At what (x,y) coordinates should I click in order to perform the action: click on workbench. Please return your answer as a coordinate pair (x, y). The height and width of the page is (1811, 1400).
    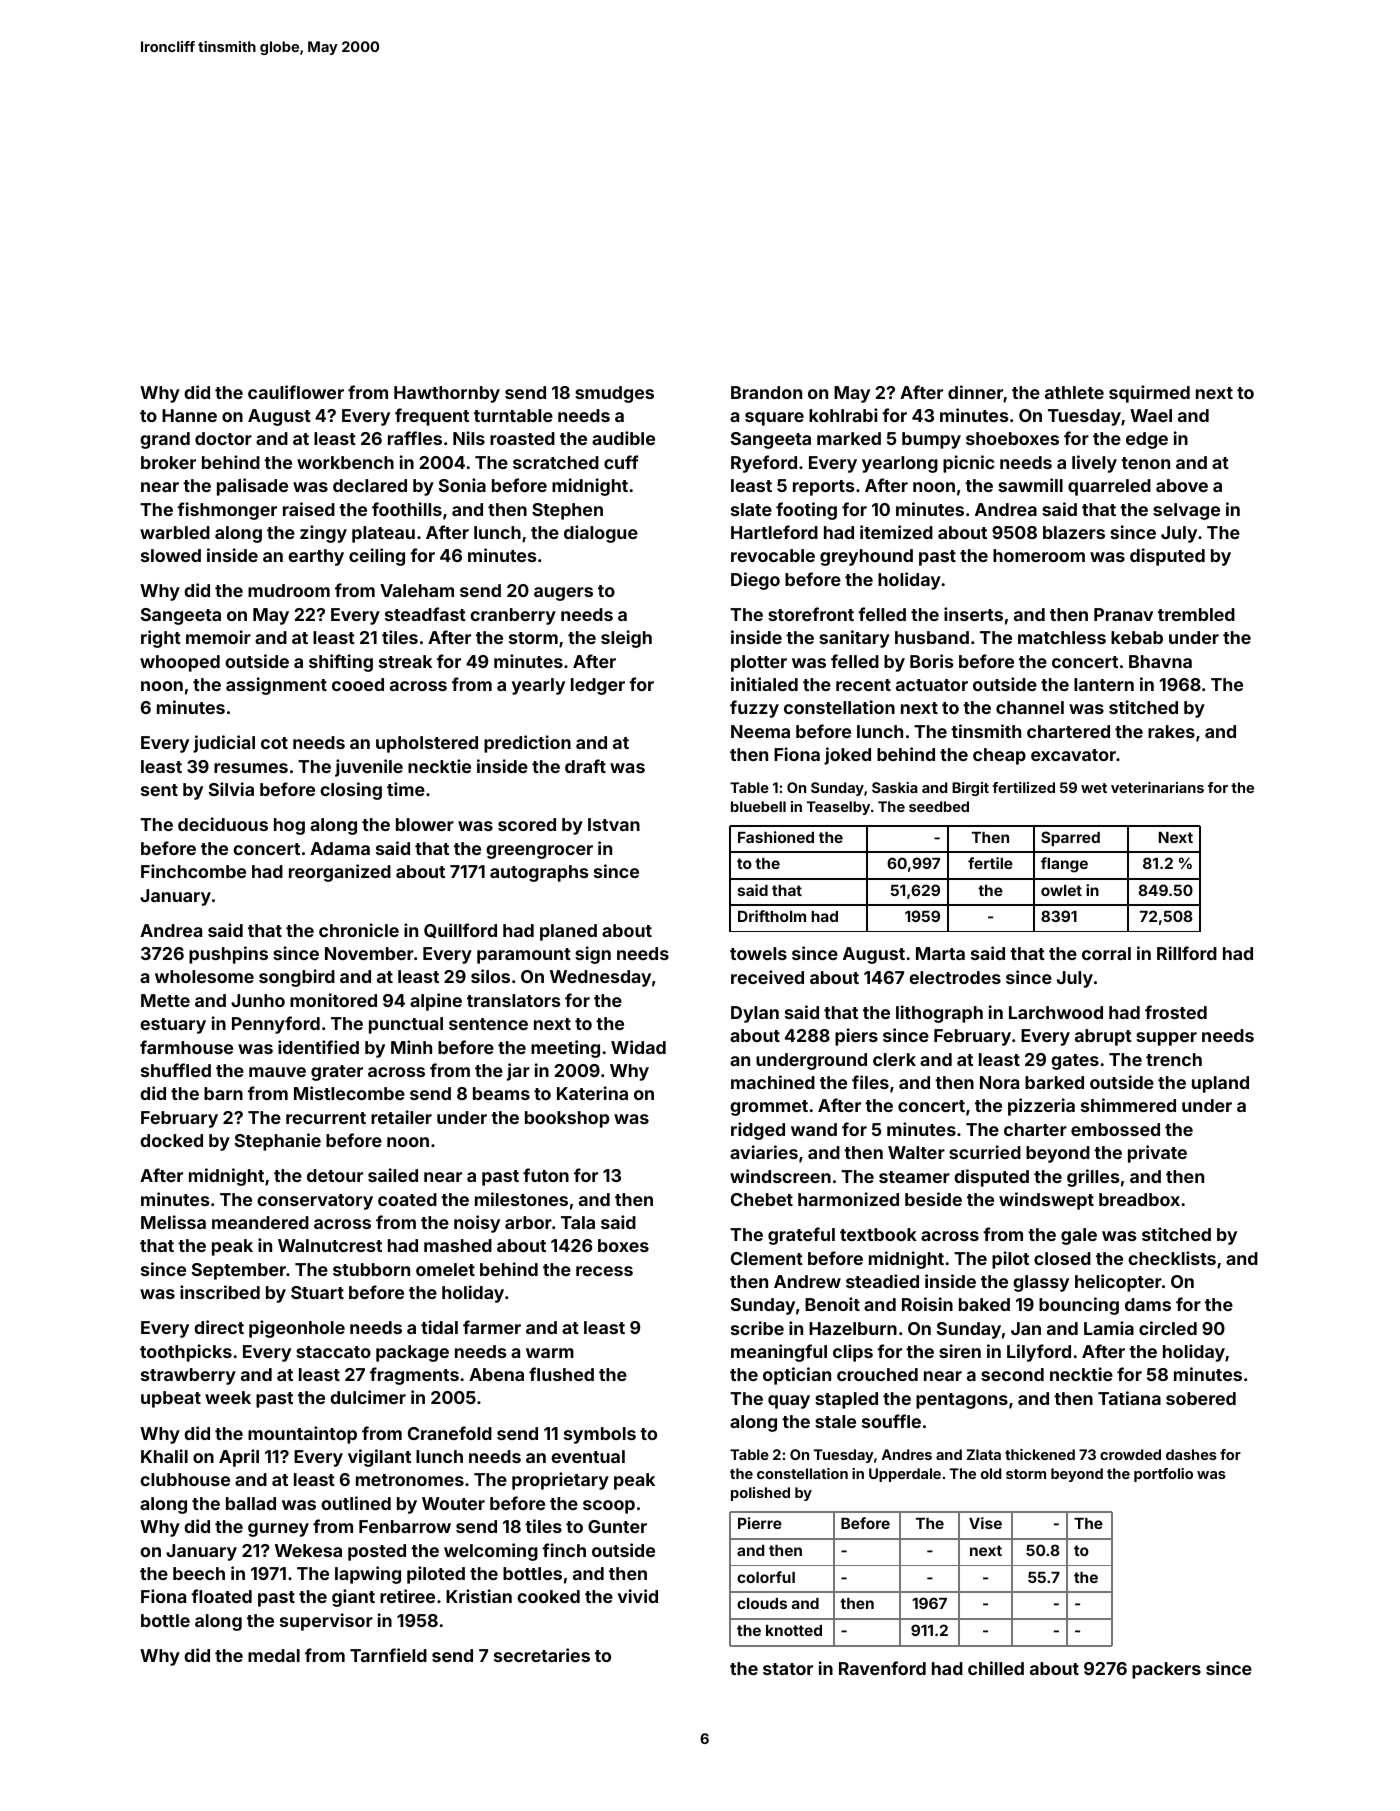
    Looking at the image, I should click on (345, 462).
